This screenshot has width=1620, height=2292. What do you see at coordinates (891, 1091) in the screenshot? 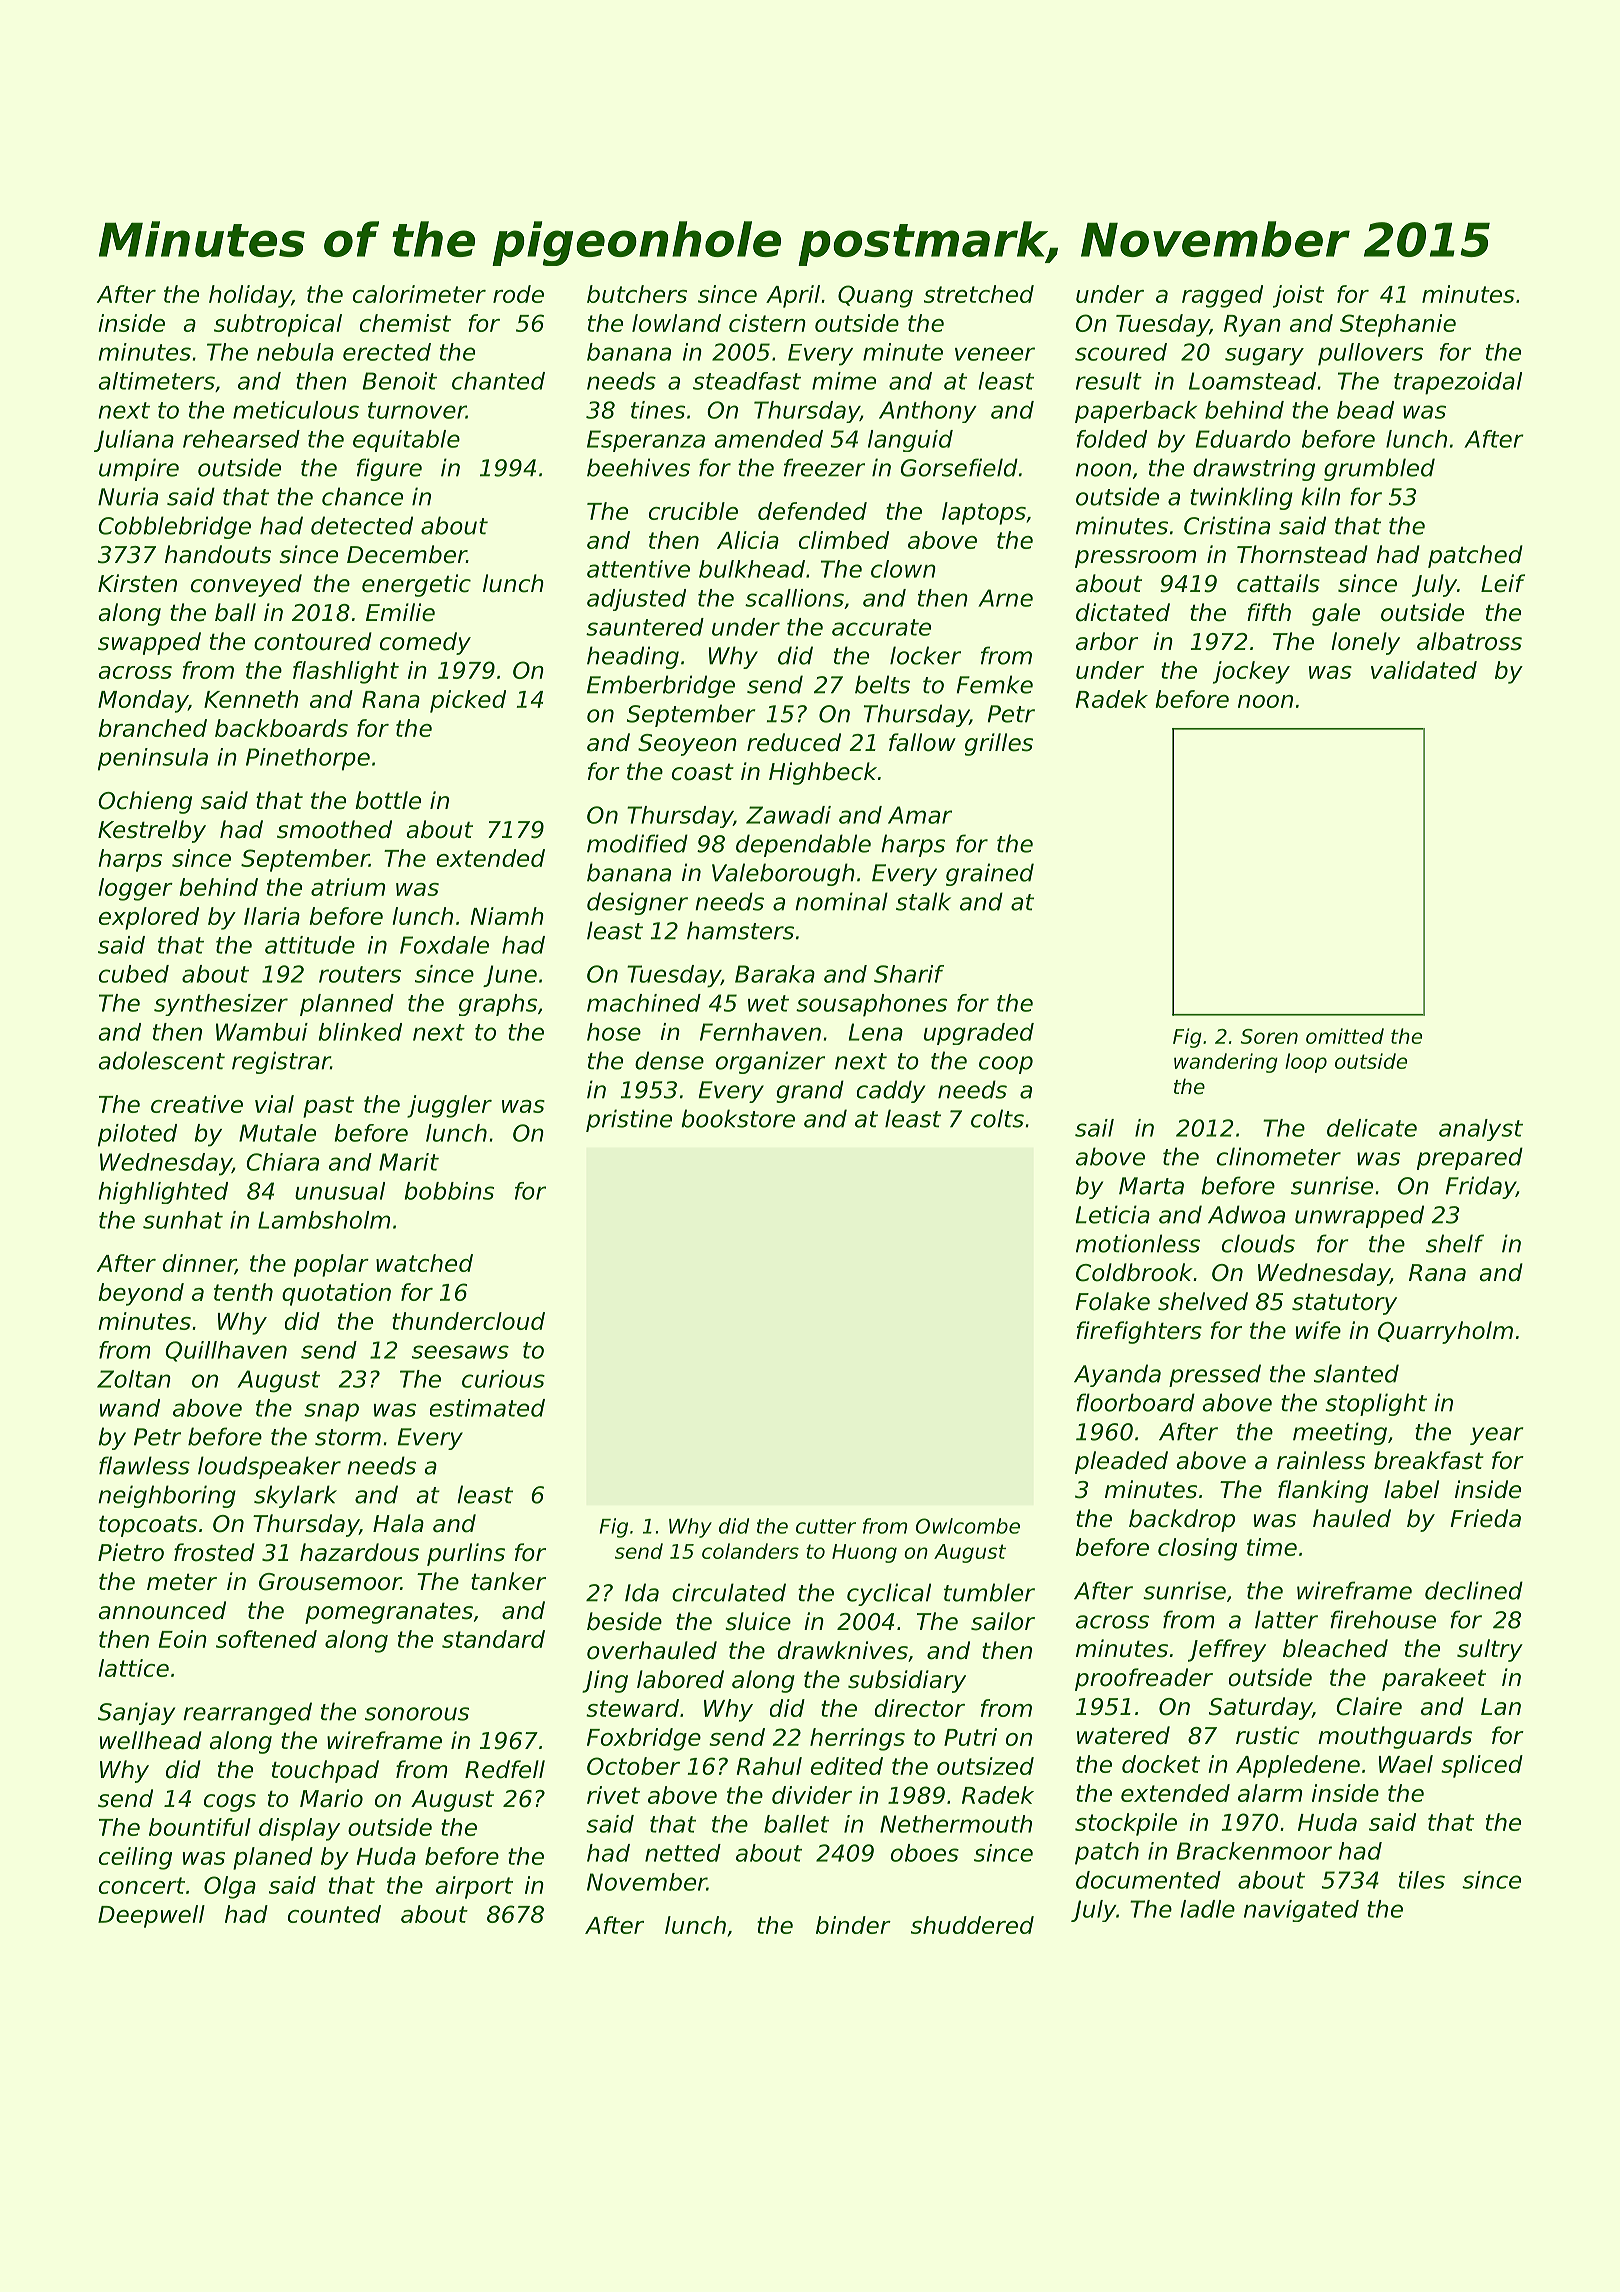
I see `caddy` at bounding box center [891, 1091].
